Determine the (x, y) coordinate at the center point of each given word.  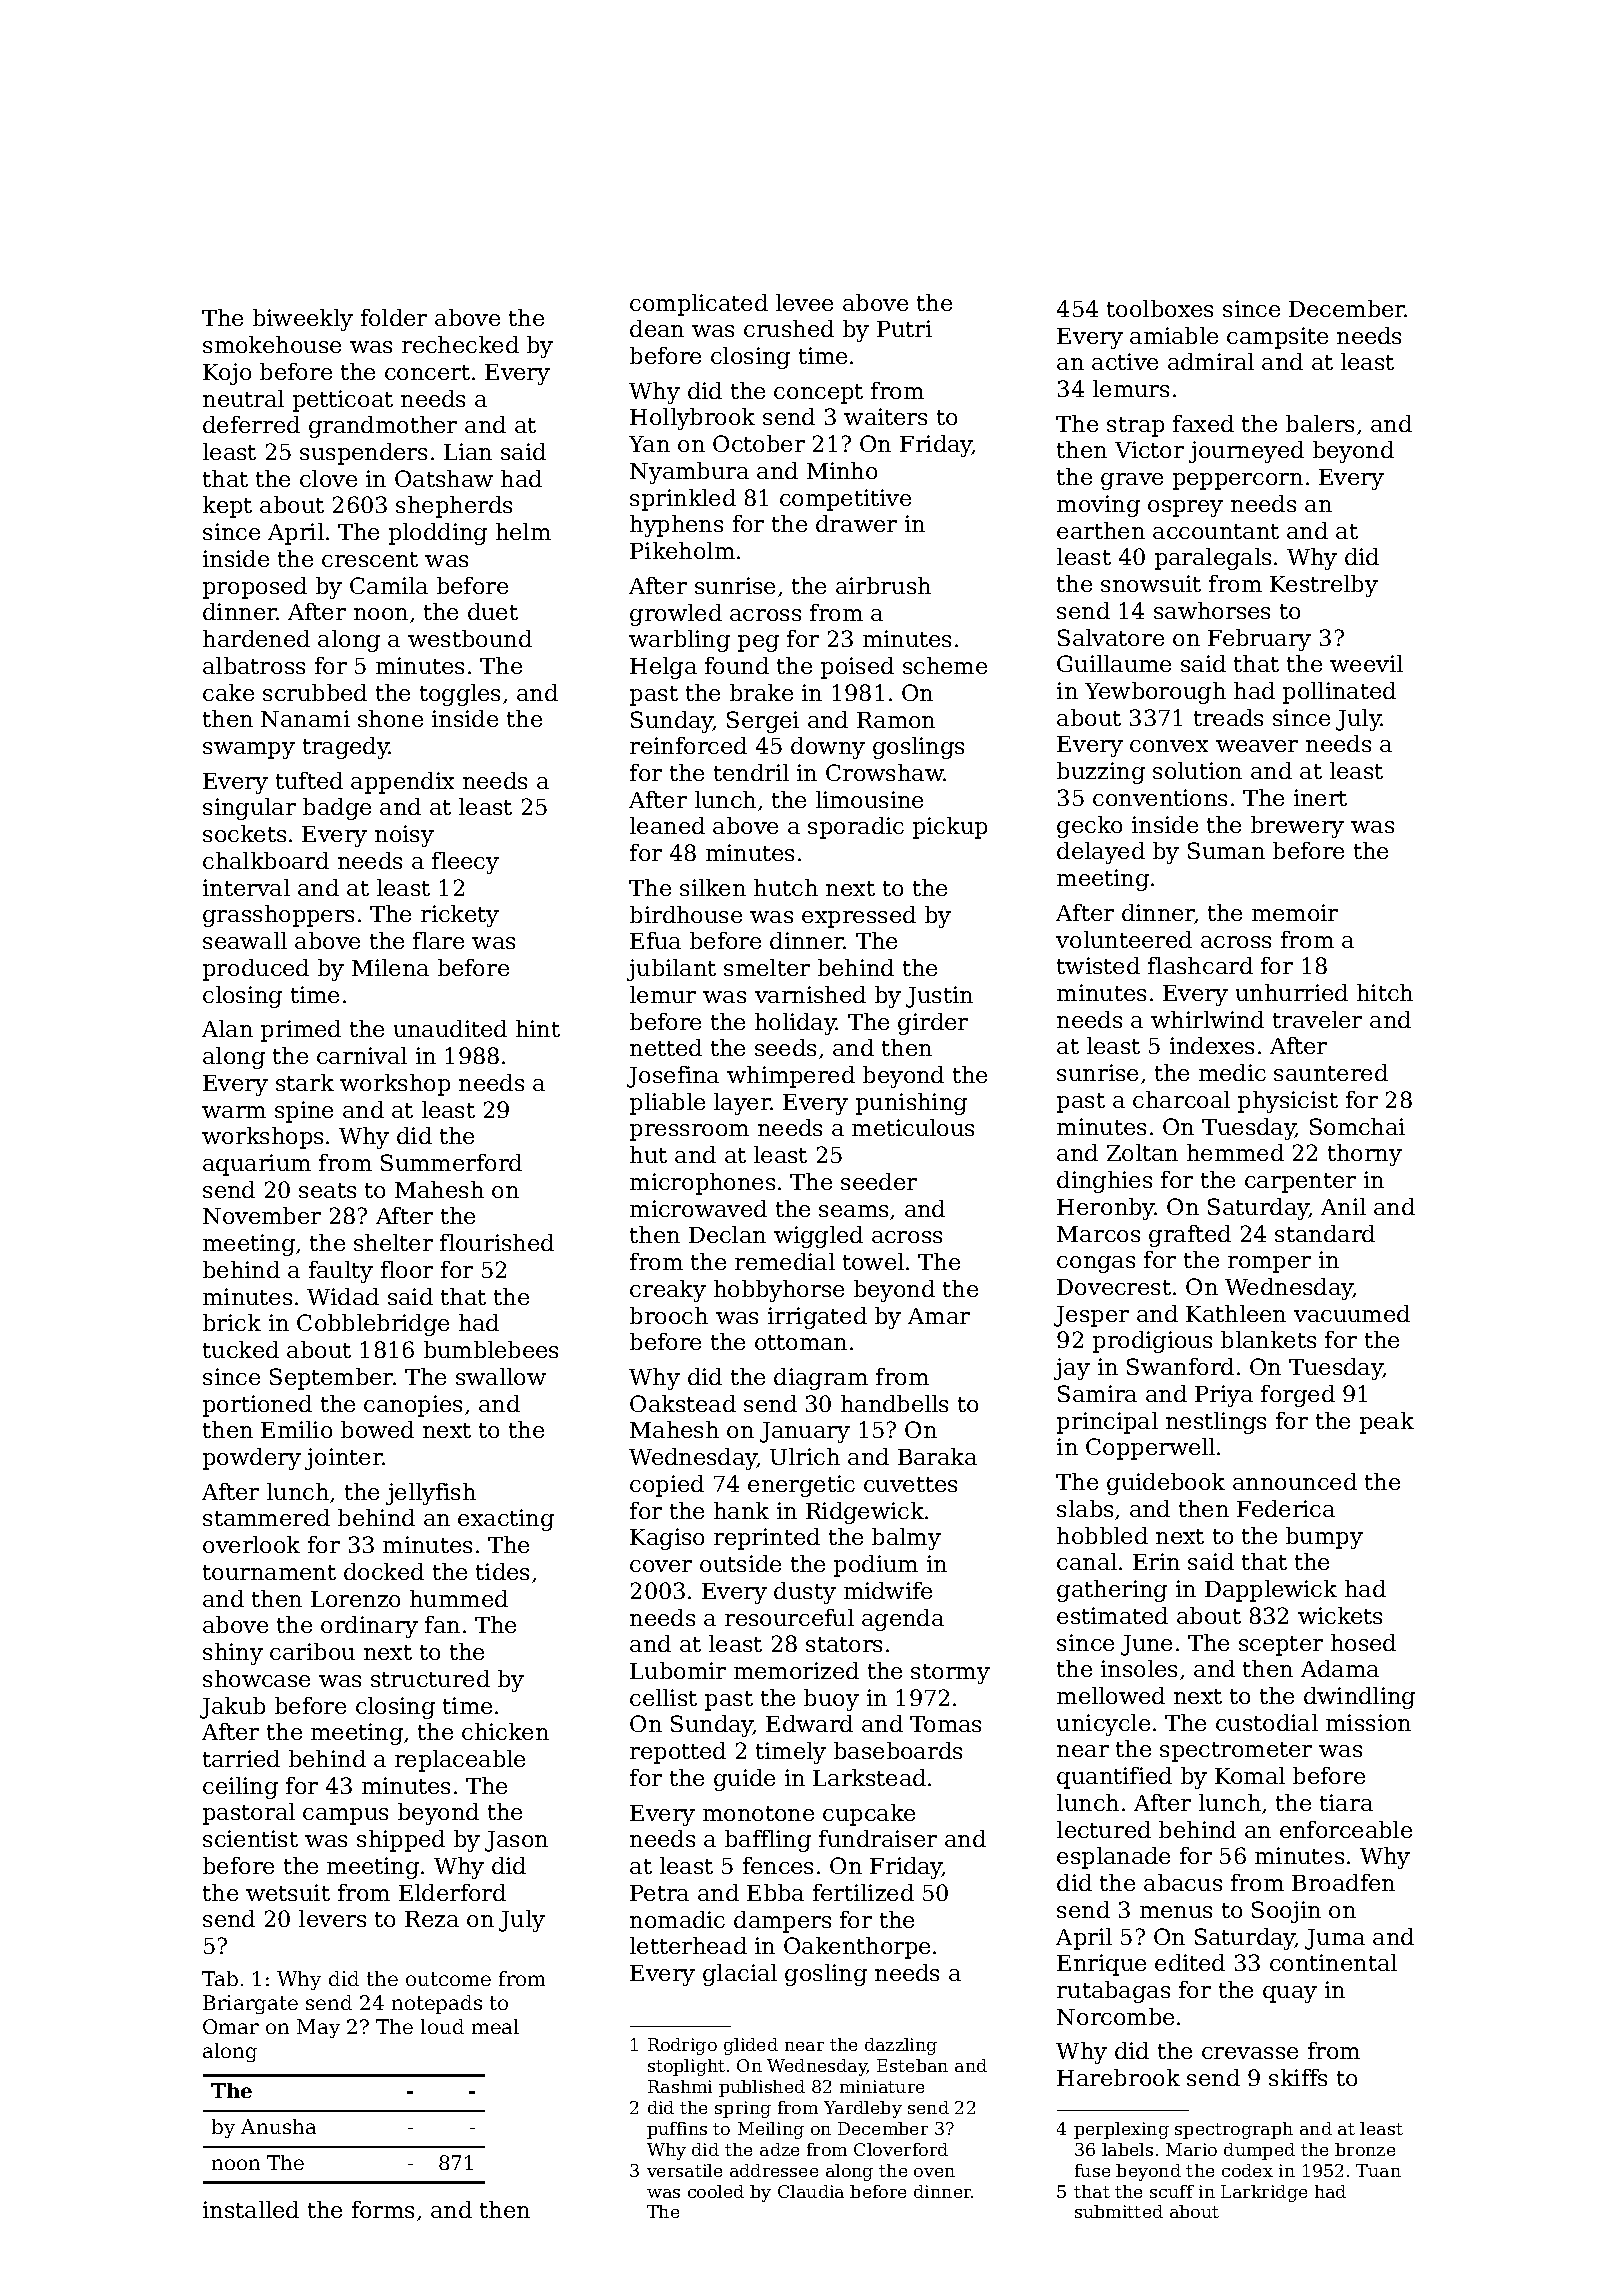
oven (934, 2172)
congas (1096, 1264)
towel (873, 1261)
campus (345, 1816)
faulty (341, 1272)
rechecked (460, 344)
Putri (904, 328)
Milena (390, 967)
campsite (1277, 338)
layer (742, 1104)
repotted (678, 1753)
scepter (1281, 1646)
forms (383, 2209)
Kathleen (1236, 1313)
